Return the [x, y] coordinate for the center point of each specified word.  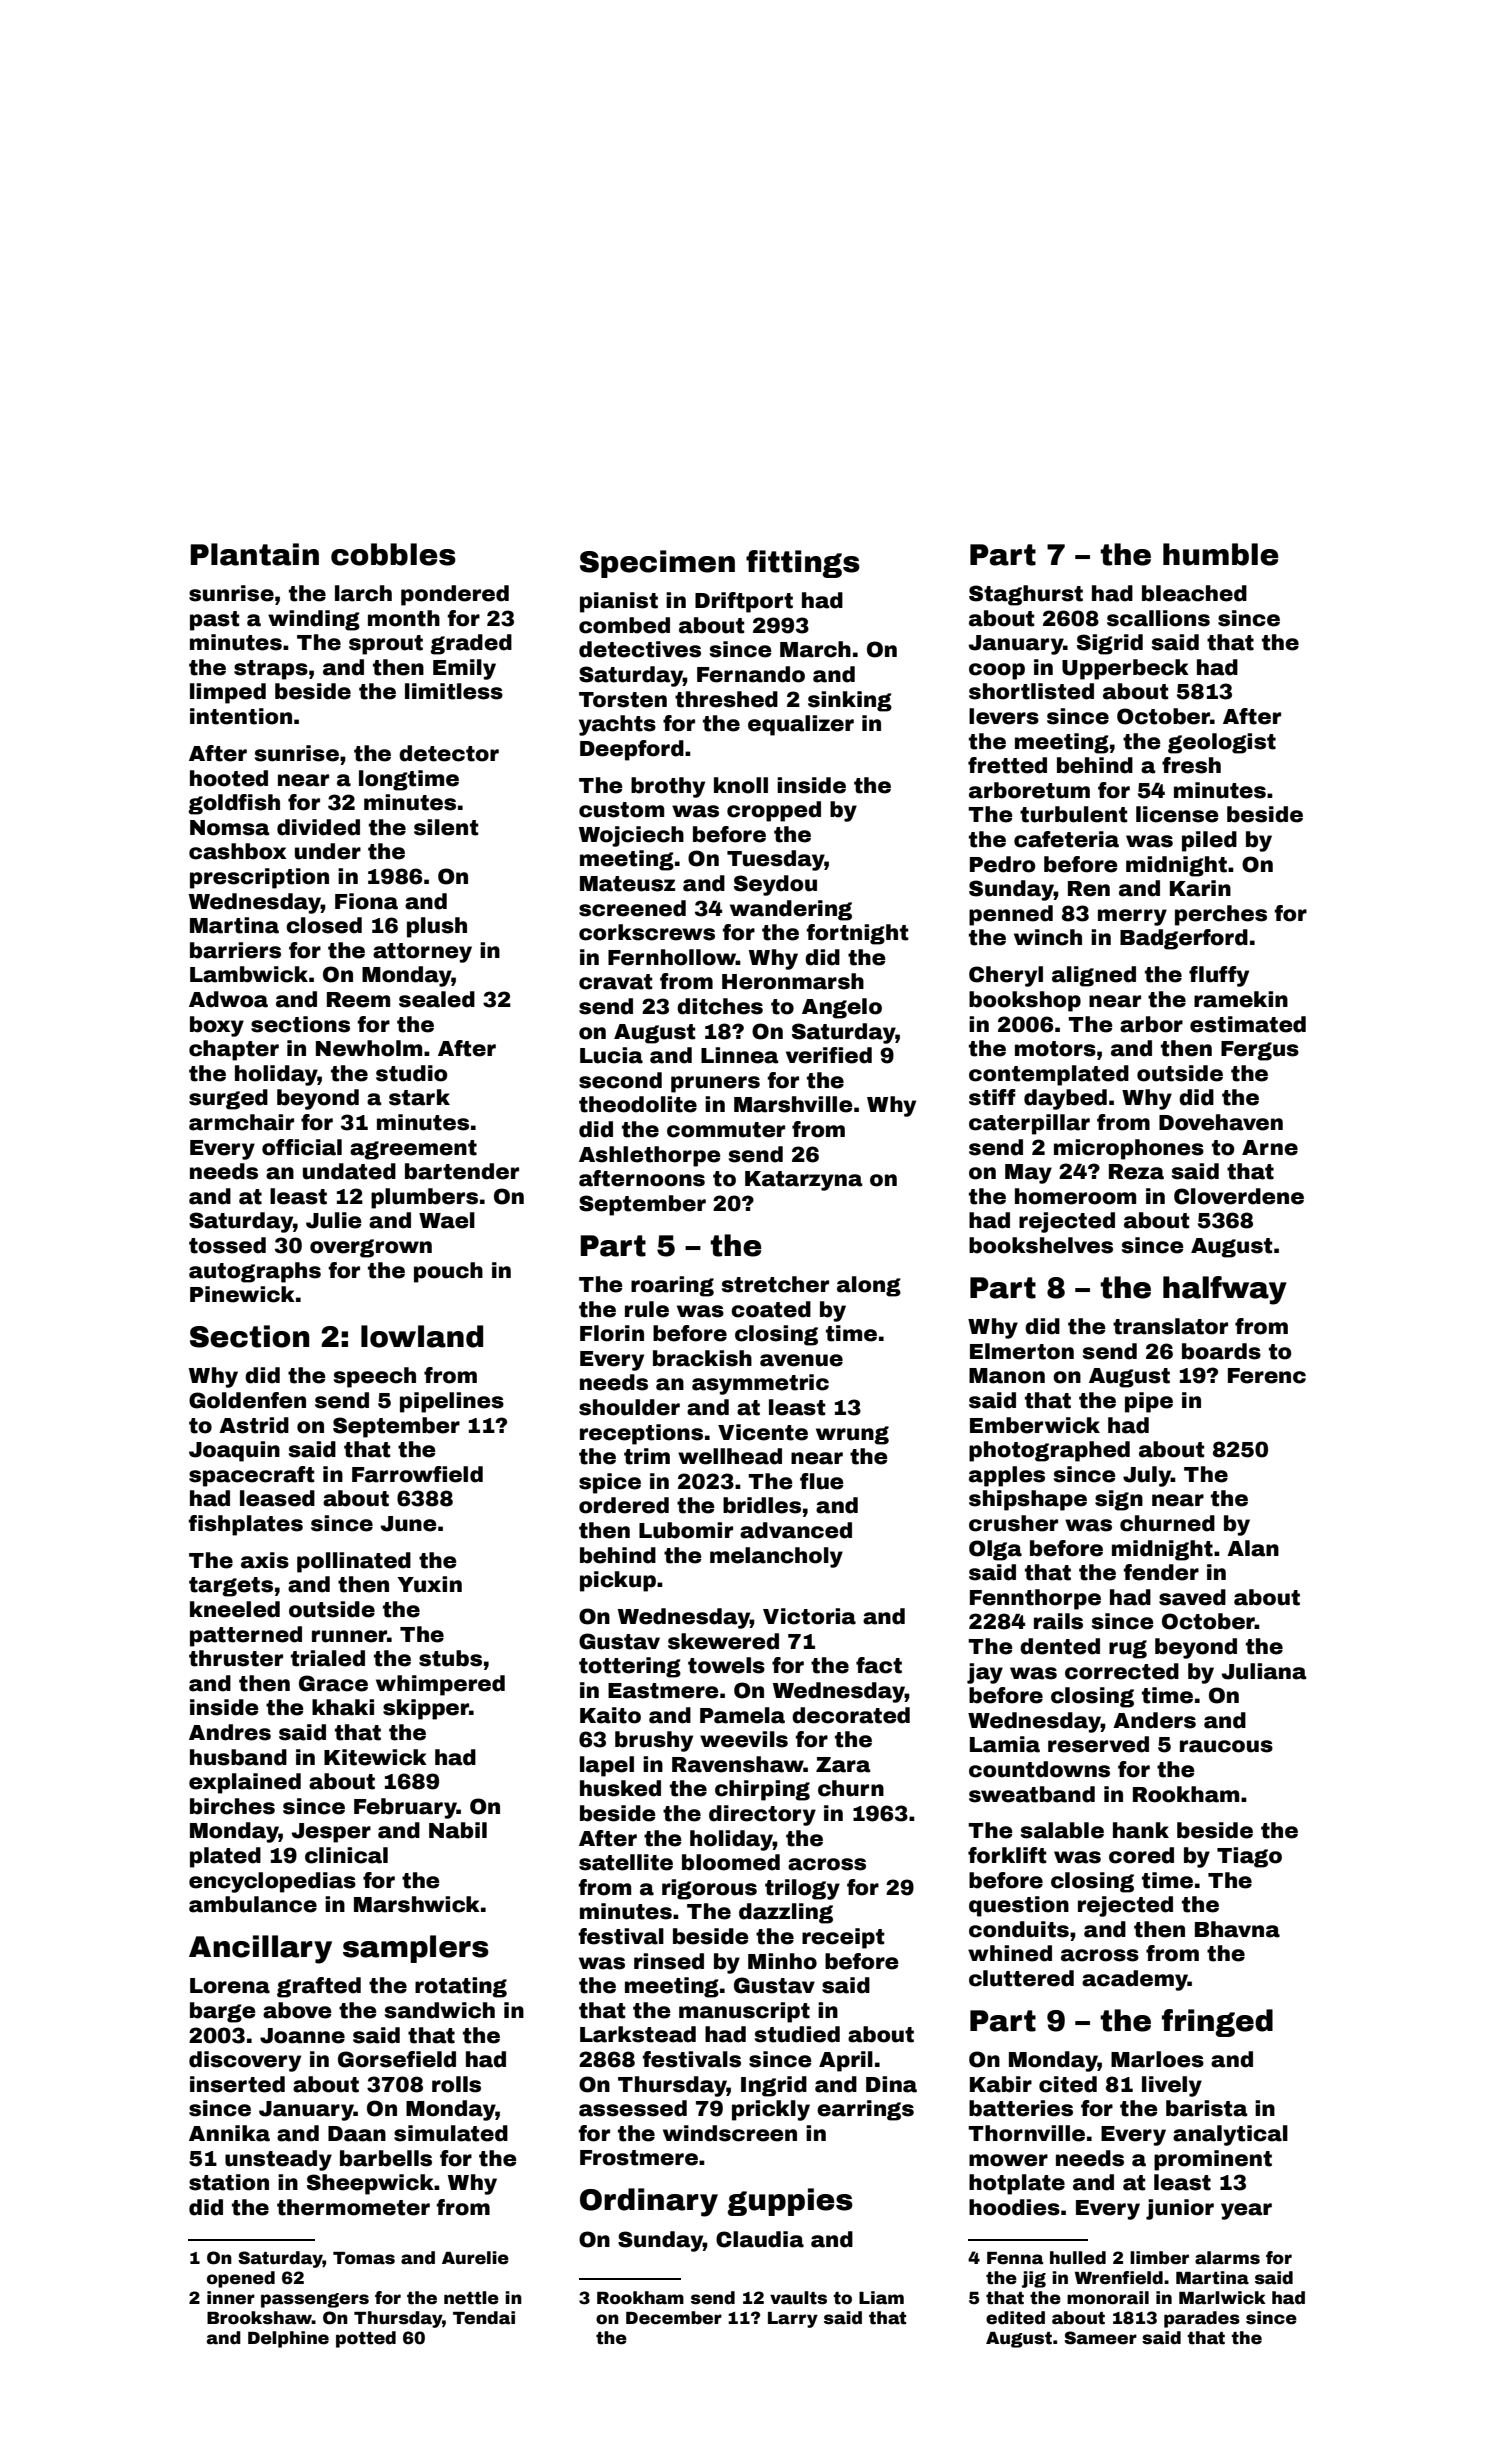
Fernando [751, 674]
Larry [793, 2320]
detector [449, 753]
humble [1221, 554]
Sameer [1100, 2338]
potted [366, 2339]
